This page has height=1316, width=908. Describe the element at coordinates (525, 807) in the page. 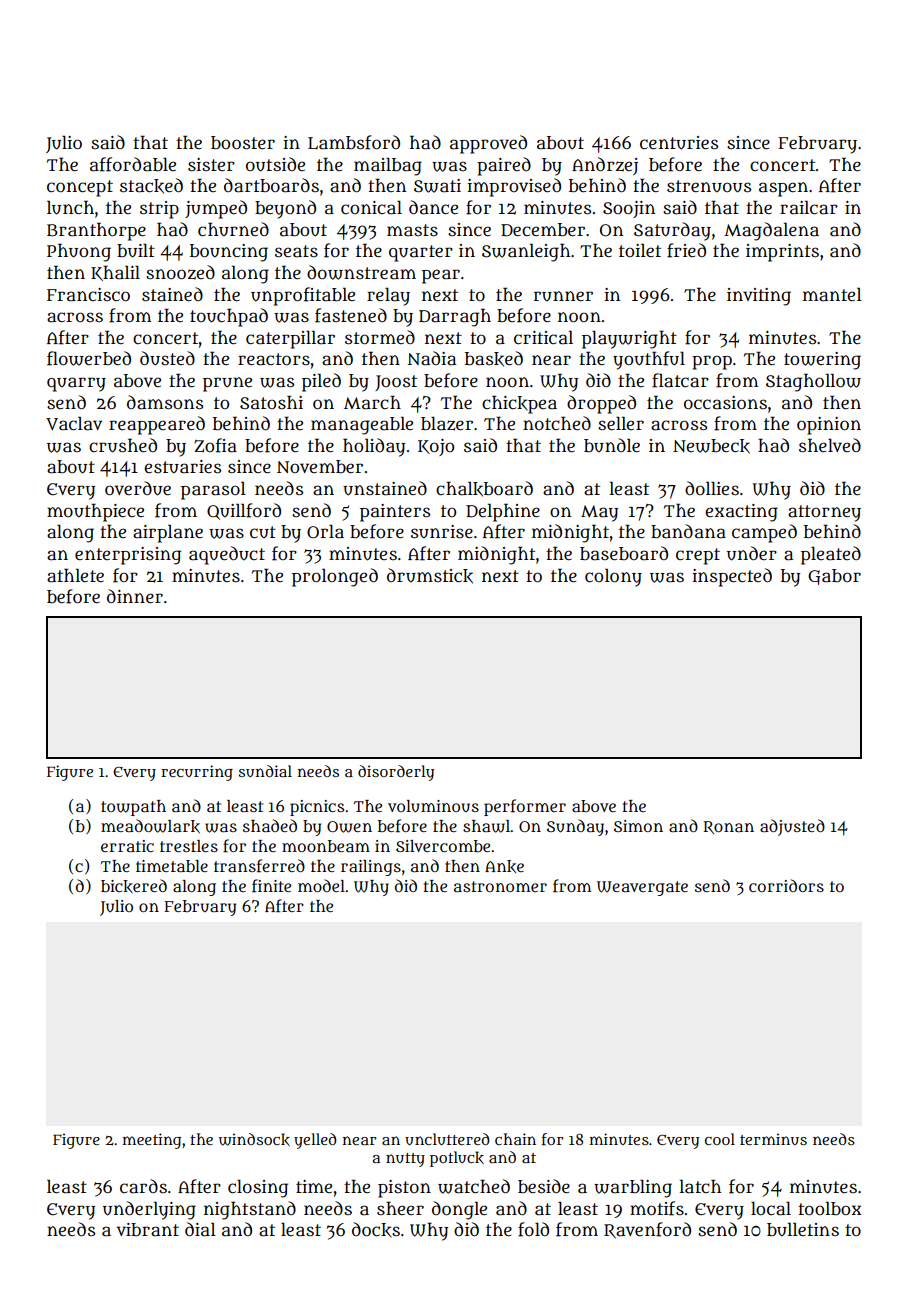

I see `performer` at that location.
